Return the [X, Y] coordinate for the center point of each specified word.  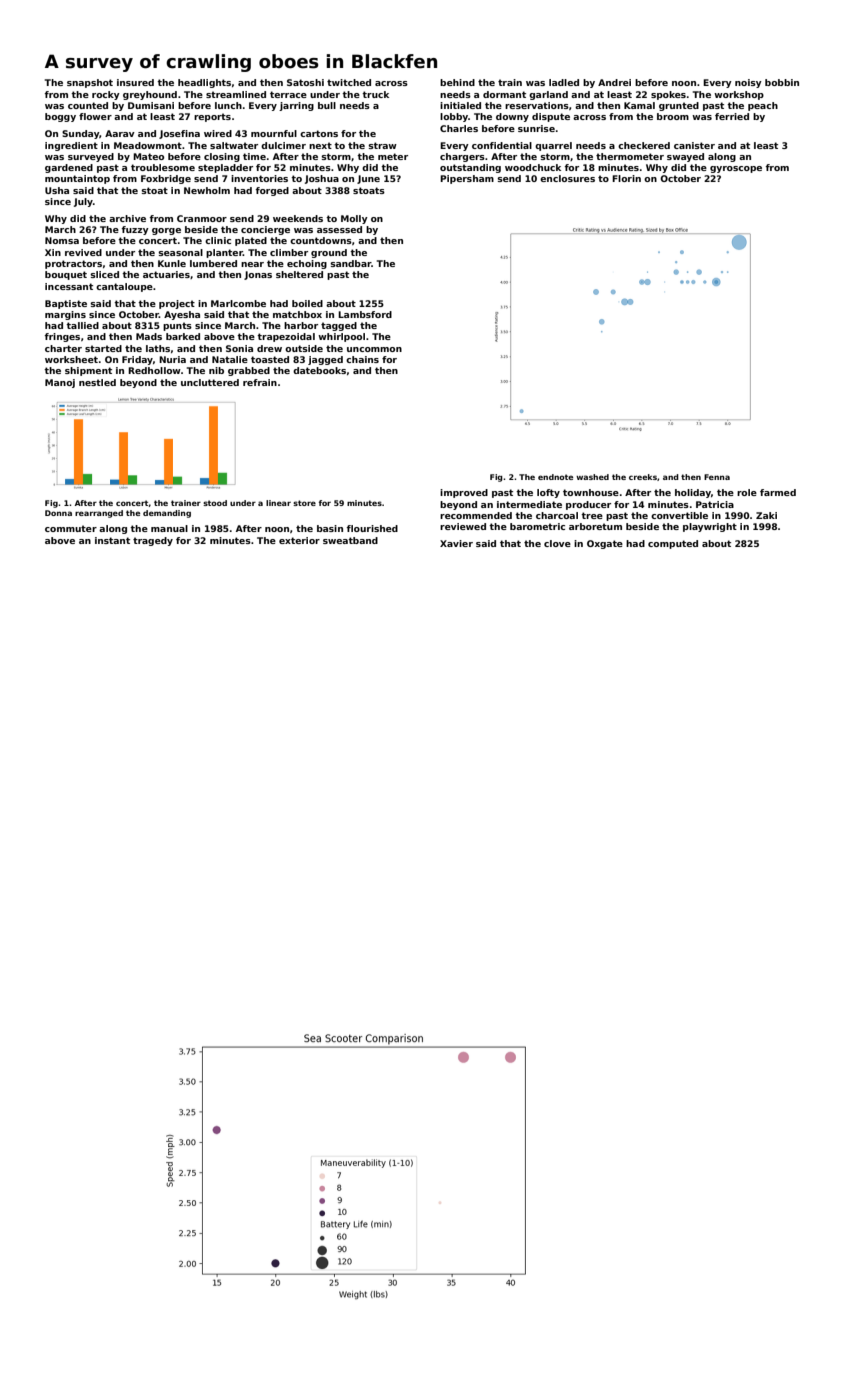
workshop [739, 95]
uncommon [374, 349]
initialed [460, 105]
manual [169, 528]
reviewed [463, 526]
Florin [626, 178]
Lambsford [365, 314]
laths [158, 348]
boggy [60, 117]
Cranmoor [202, 218]
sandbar [350, 263]
